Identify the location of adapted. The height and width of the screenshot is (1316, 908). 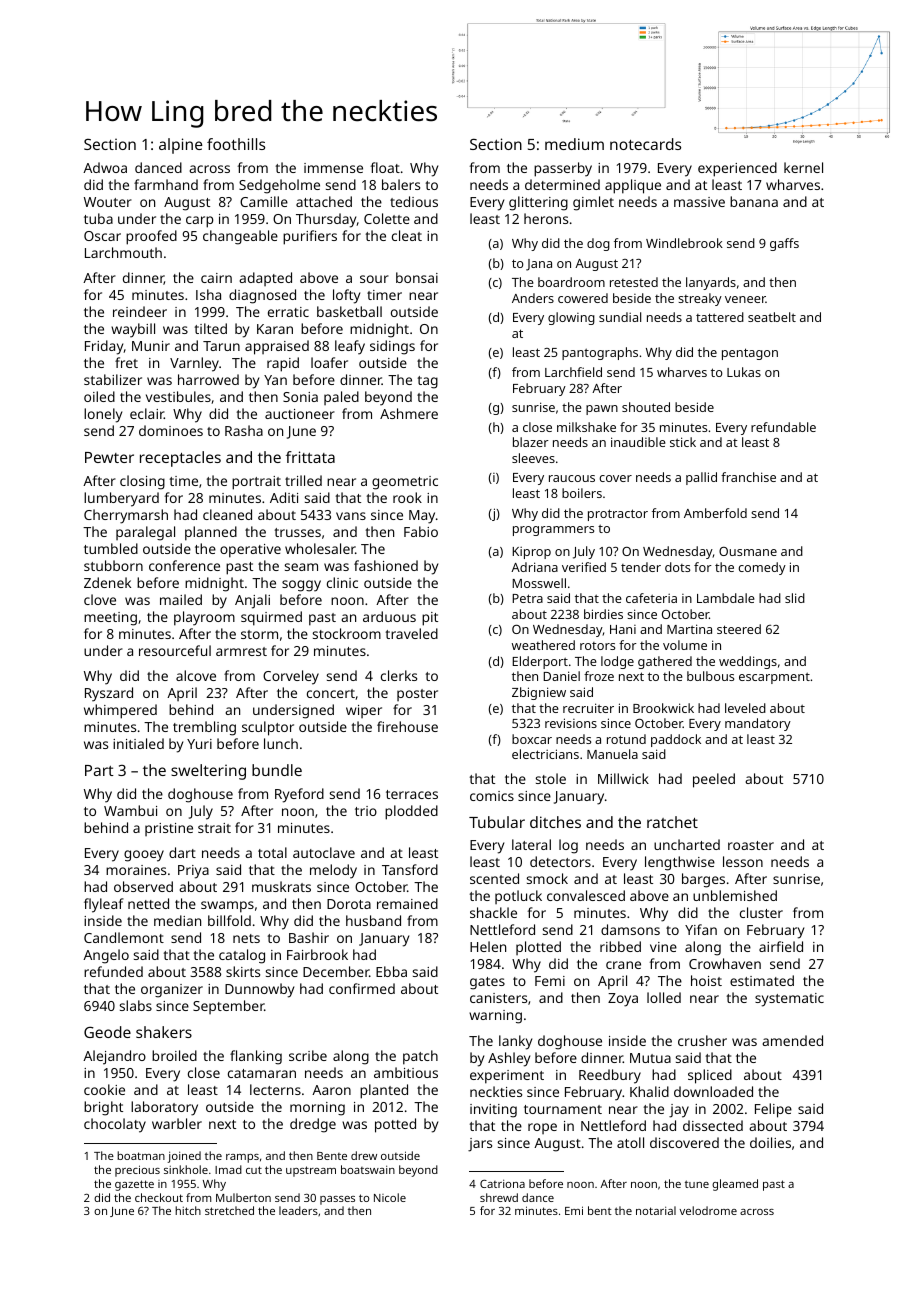
(265, 279).
